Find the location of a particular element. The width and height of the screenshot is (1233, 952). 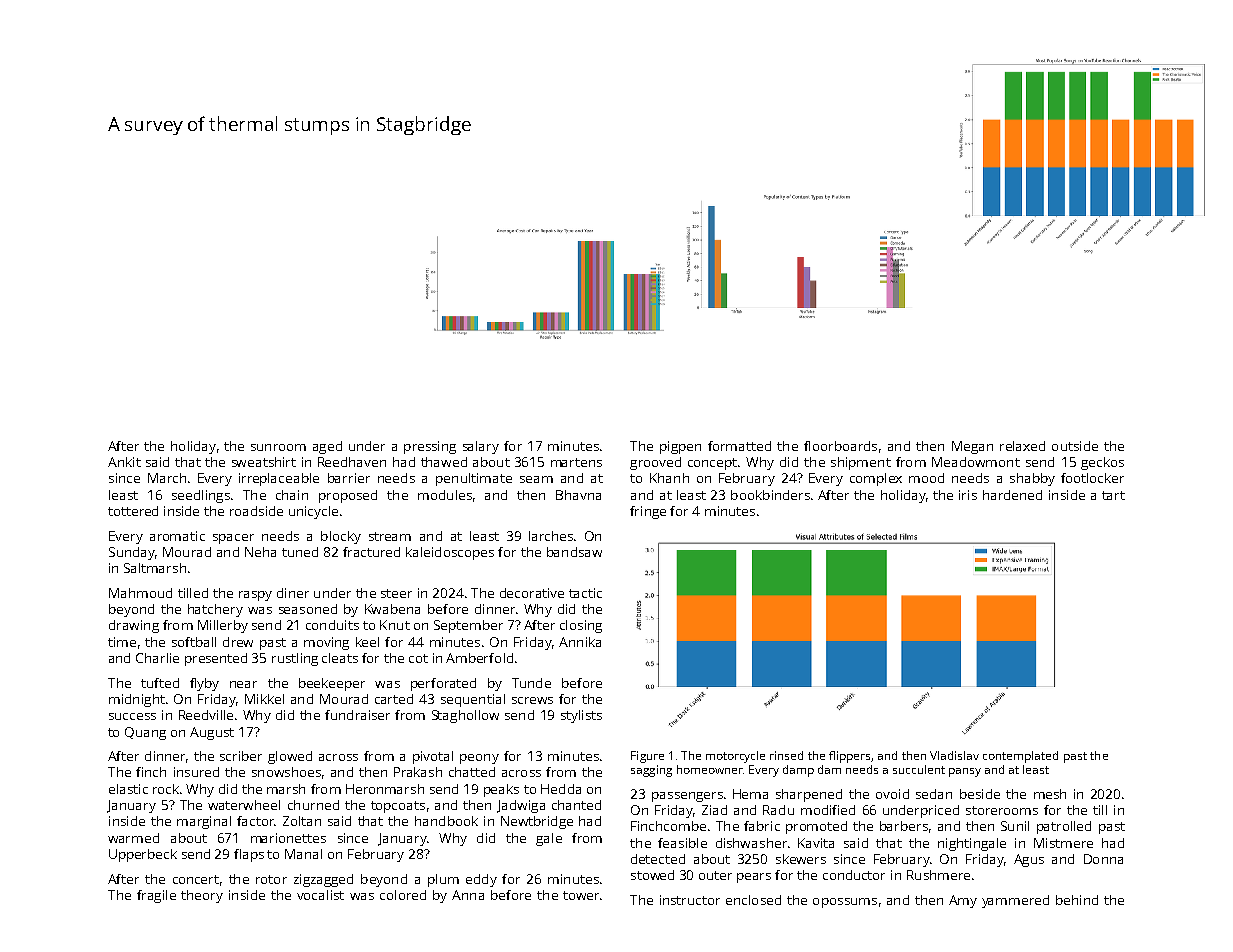

sweatshirt is located at coordinates (264, 462).
